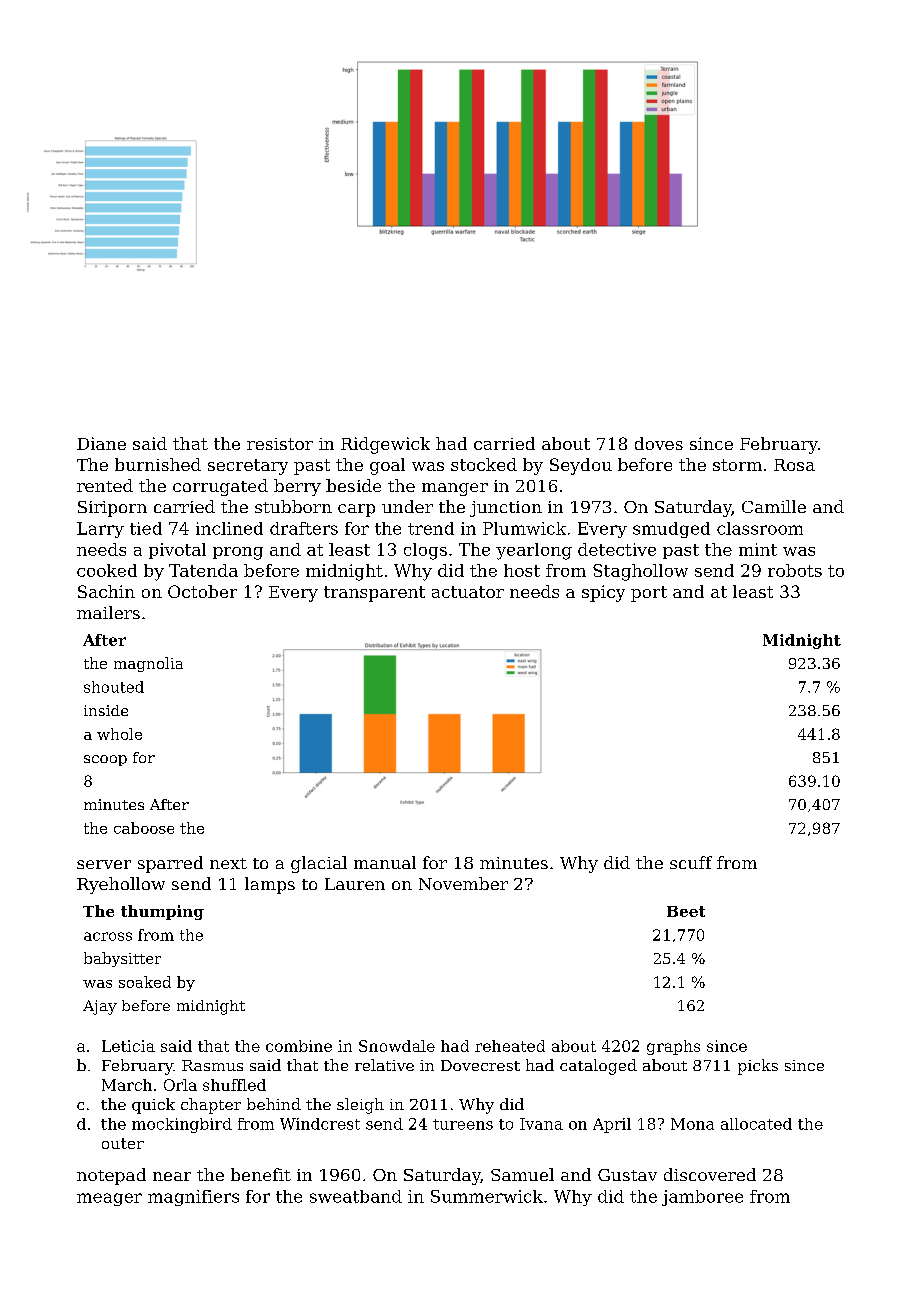 The width and height of the screenshot is (924, 1311). What do you see at coordinates (122, 959) in the screenshot?
I see `babysitter` at bounding box center [122, 959].
